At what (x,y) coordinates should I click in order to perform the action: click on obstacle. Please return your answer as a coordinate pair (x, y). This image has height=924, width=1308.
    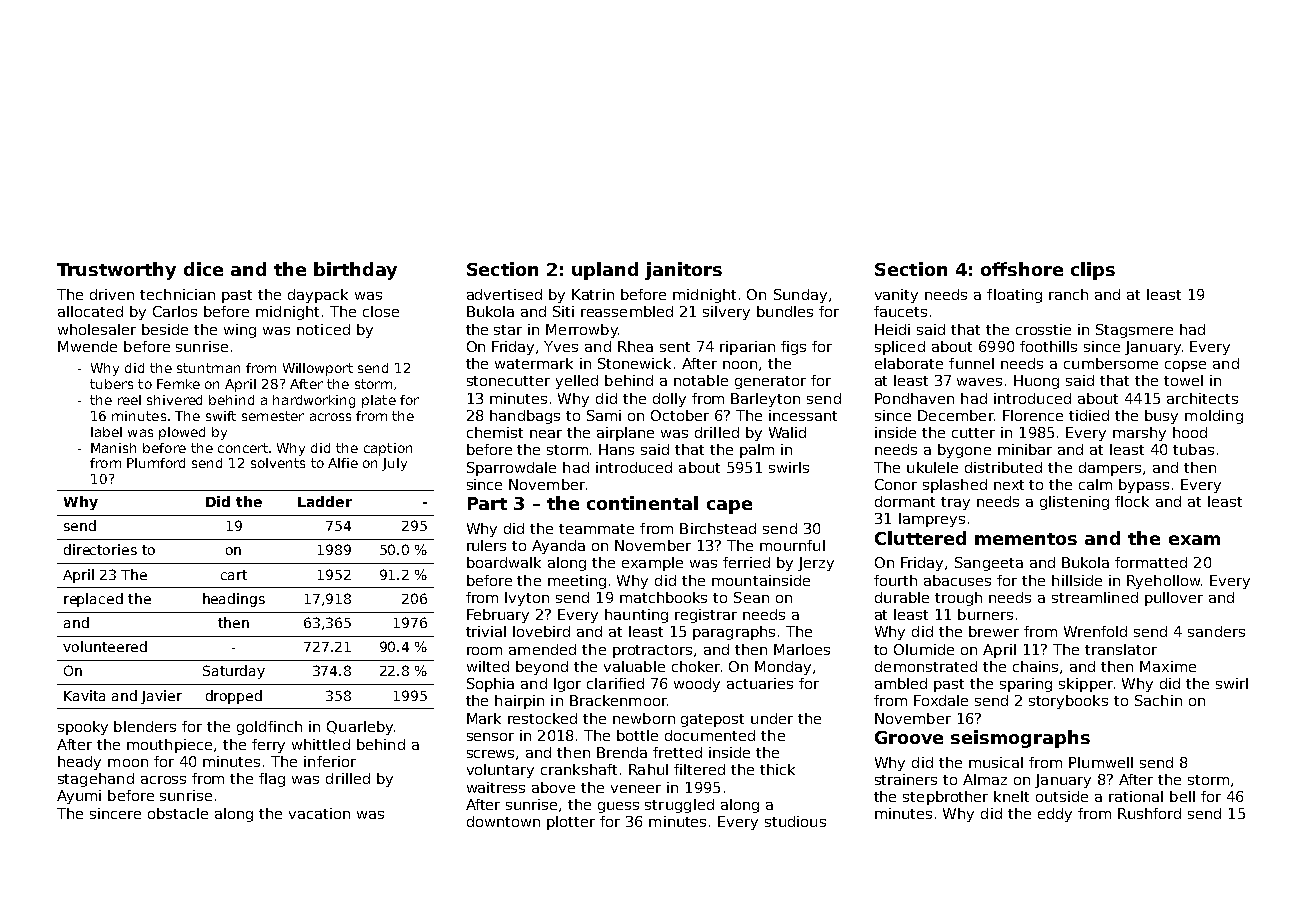
    Looking at the image, I should click on (178, 813).
